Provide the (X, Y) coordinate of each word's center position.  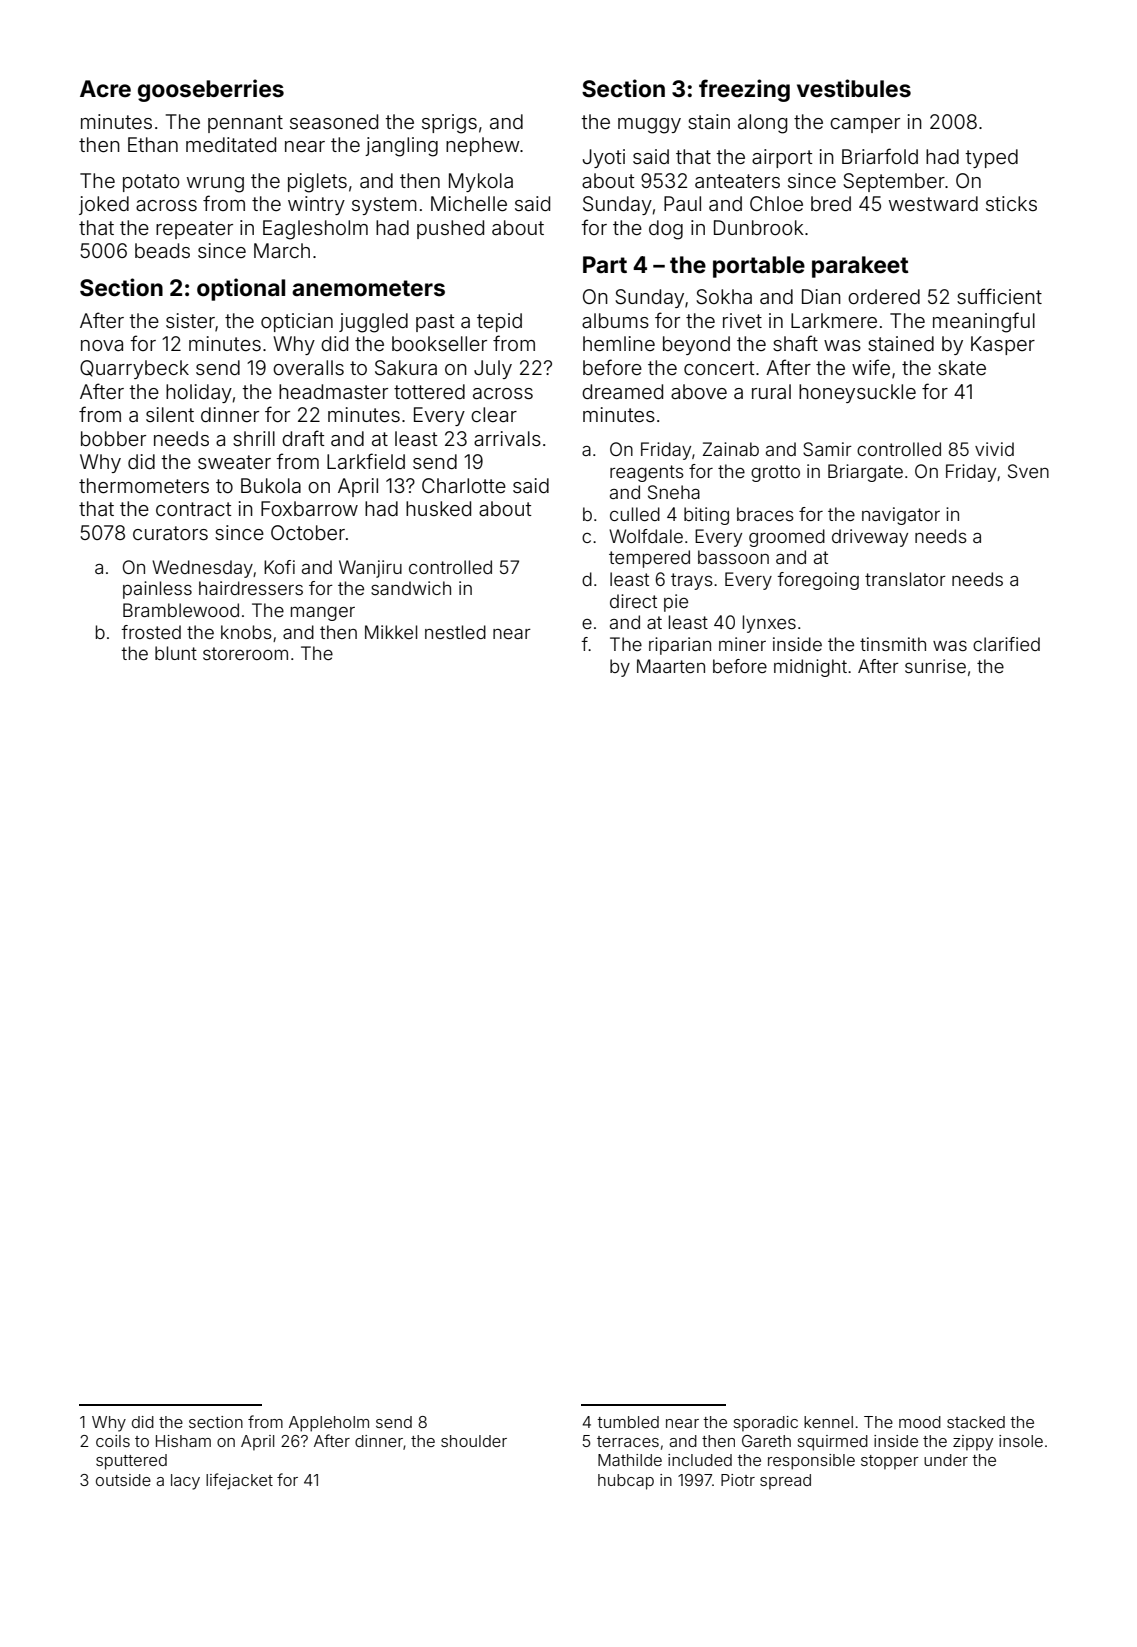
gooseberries (211, 90)
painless (157, 590)
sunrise (935, 666)
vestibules (854, 88)
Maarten (671, 666)
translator (905, 579)
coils (113, 1441)
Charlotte (464, 485)
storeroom (245, 653)
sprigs (449, 124)
